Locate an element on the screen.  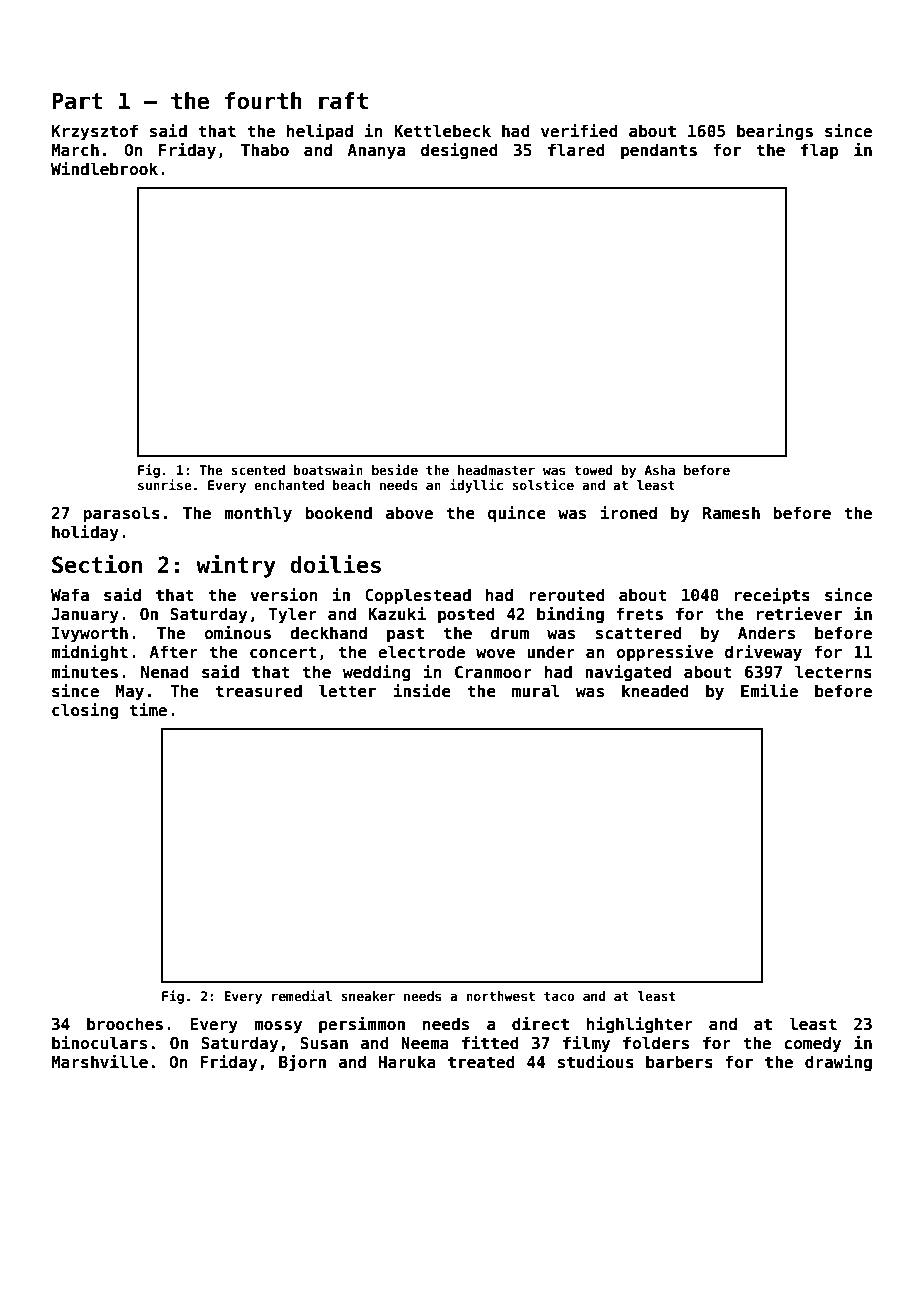
Kettlebeck is located at coordinates (442, 131).
